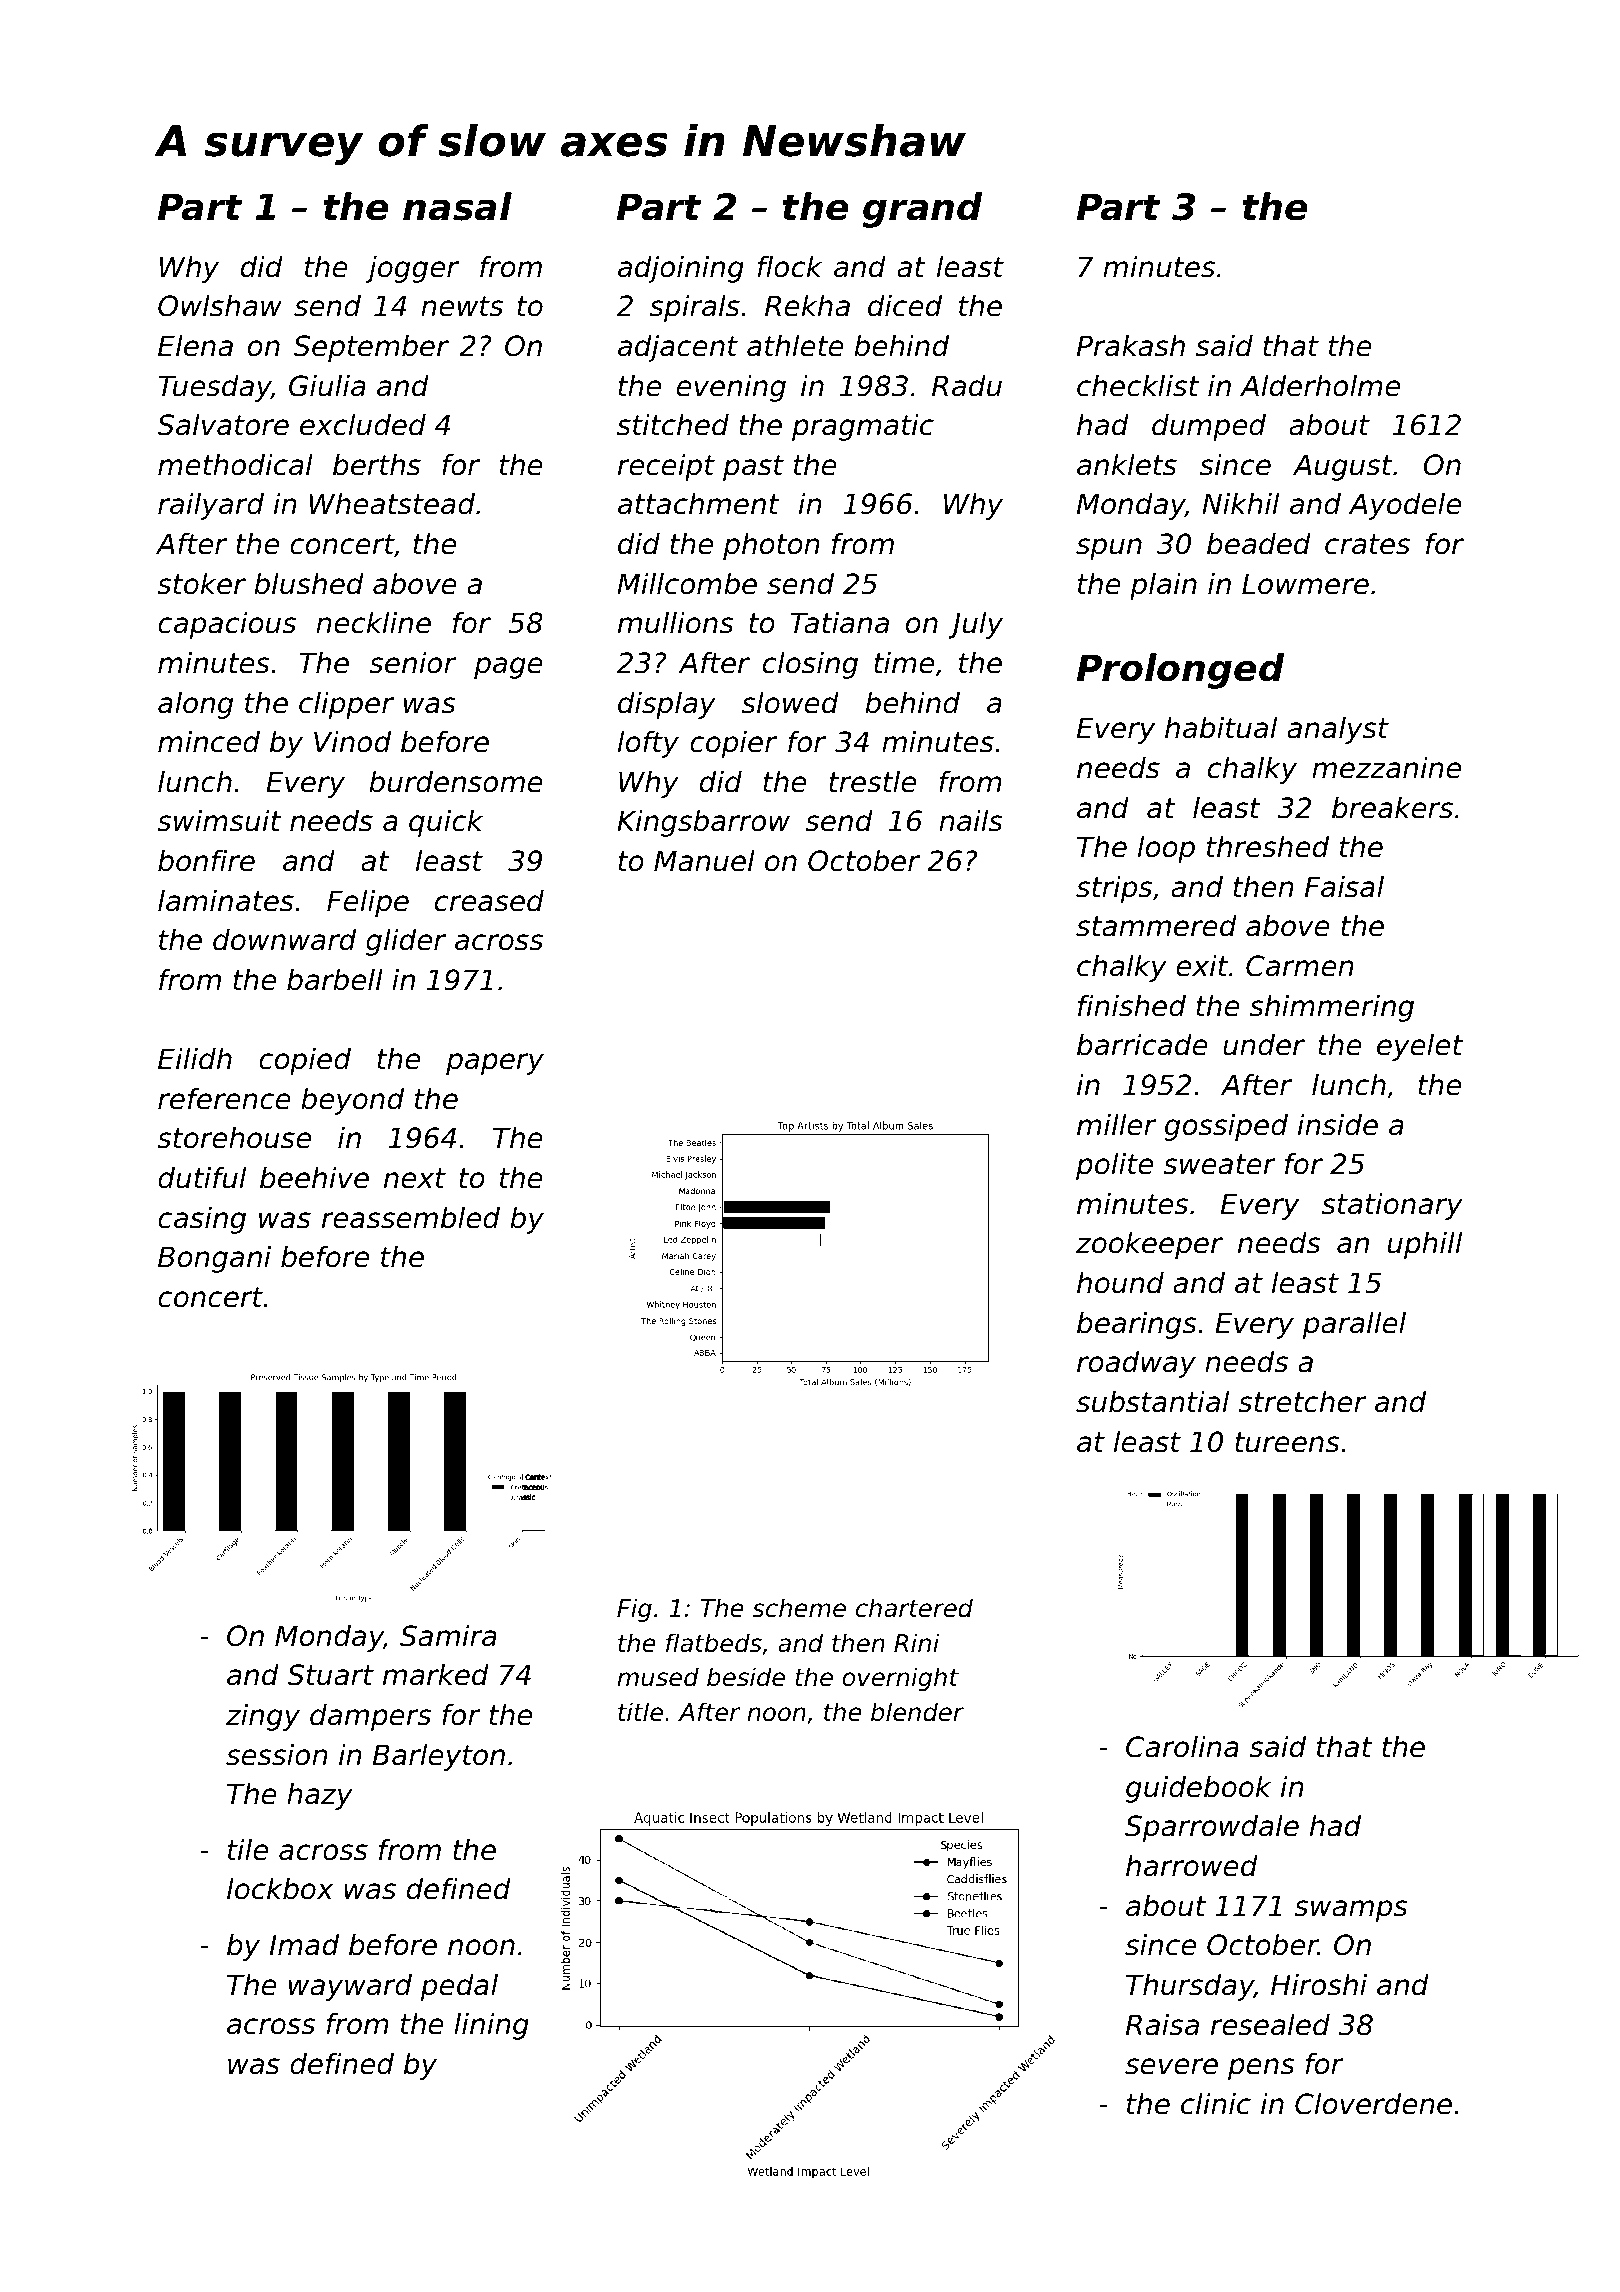 The image size is (1620, 2292). What do you see at coordinates (314, 1178) in the screenshot?
I see `beehive` at bounding box center [314, 1178].
